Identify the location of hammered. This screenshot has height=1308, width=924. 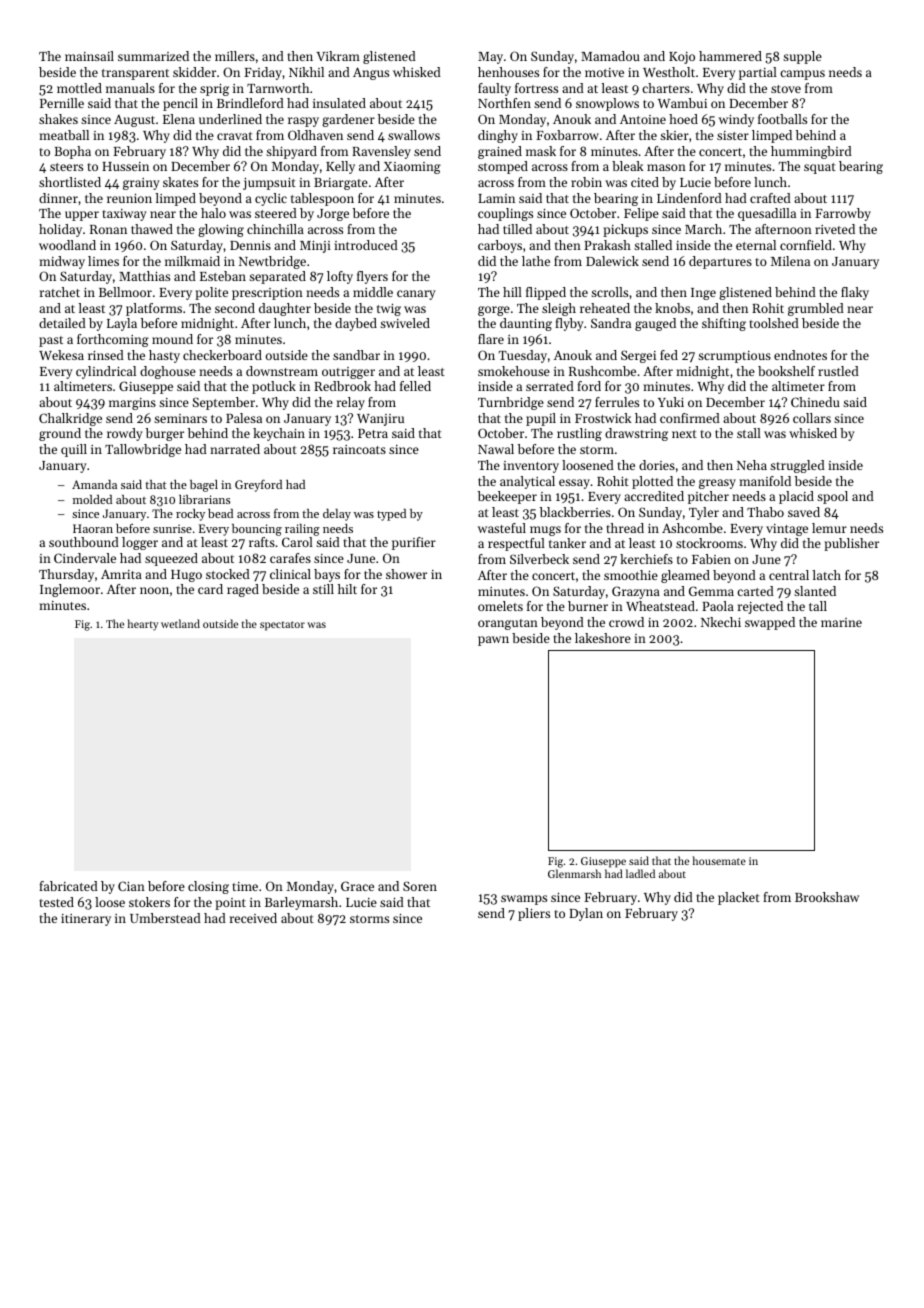
(730, 56).
